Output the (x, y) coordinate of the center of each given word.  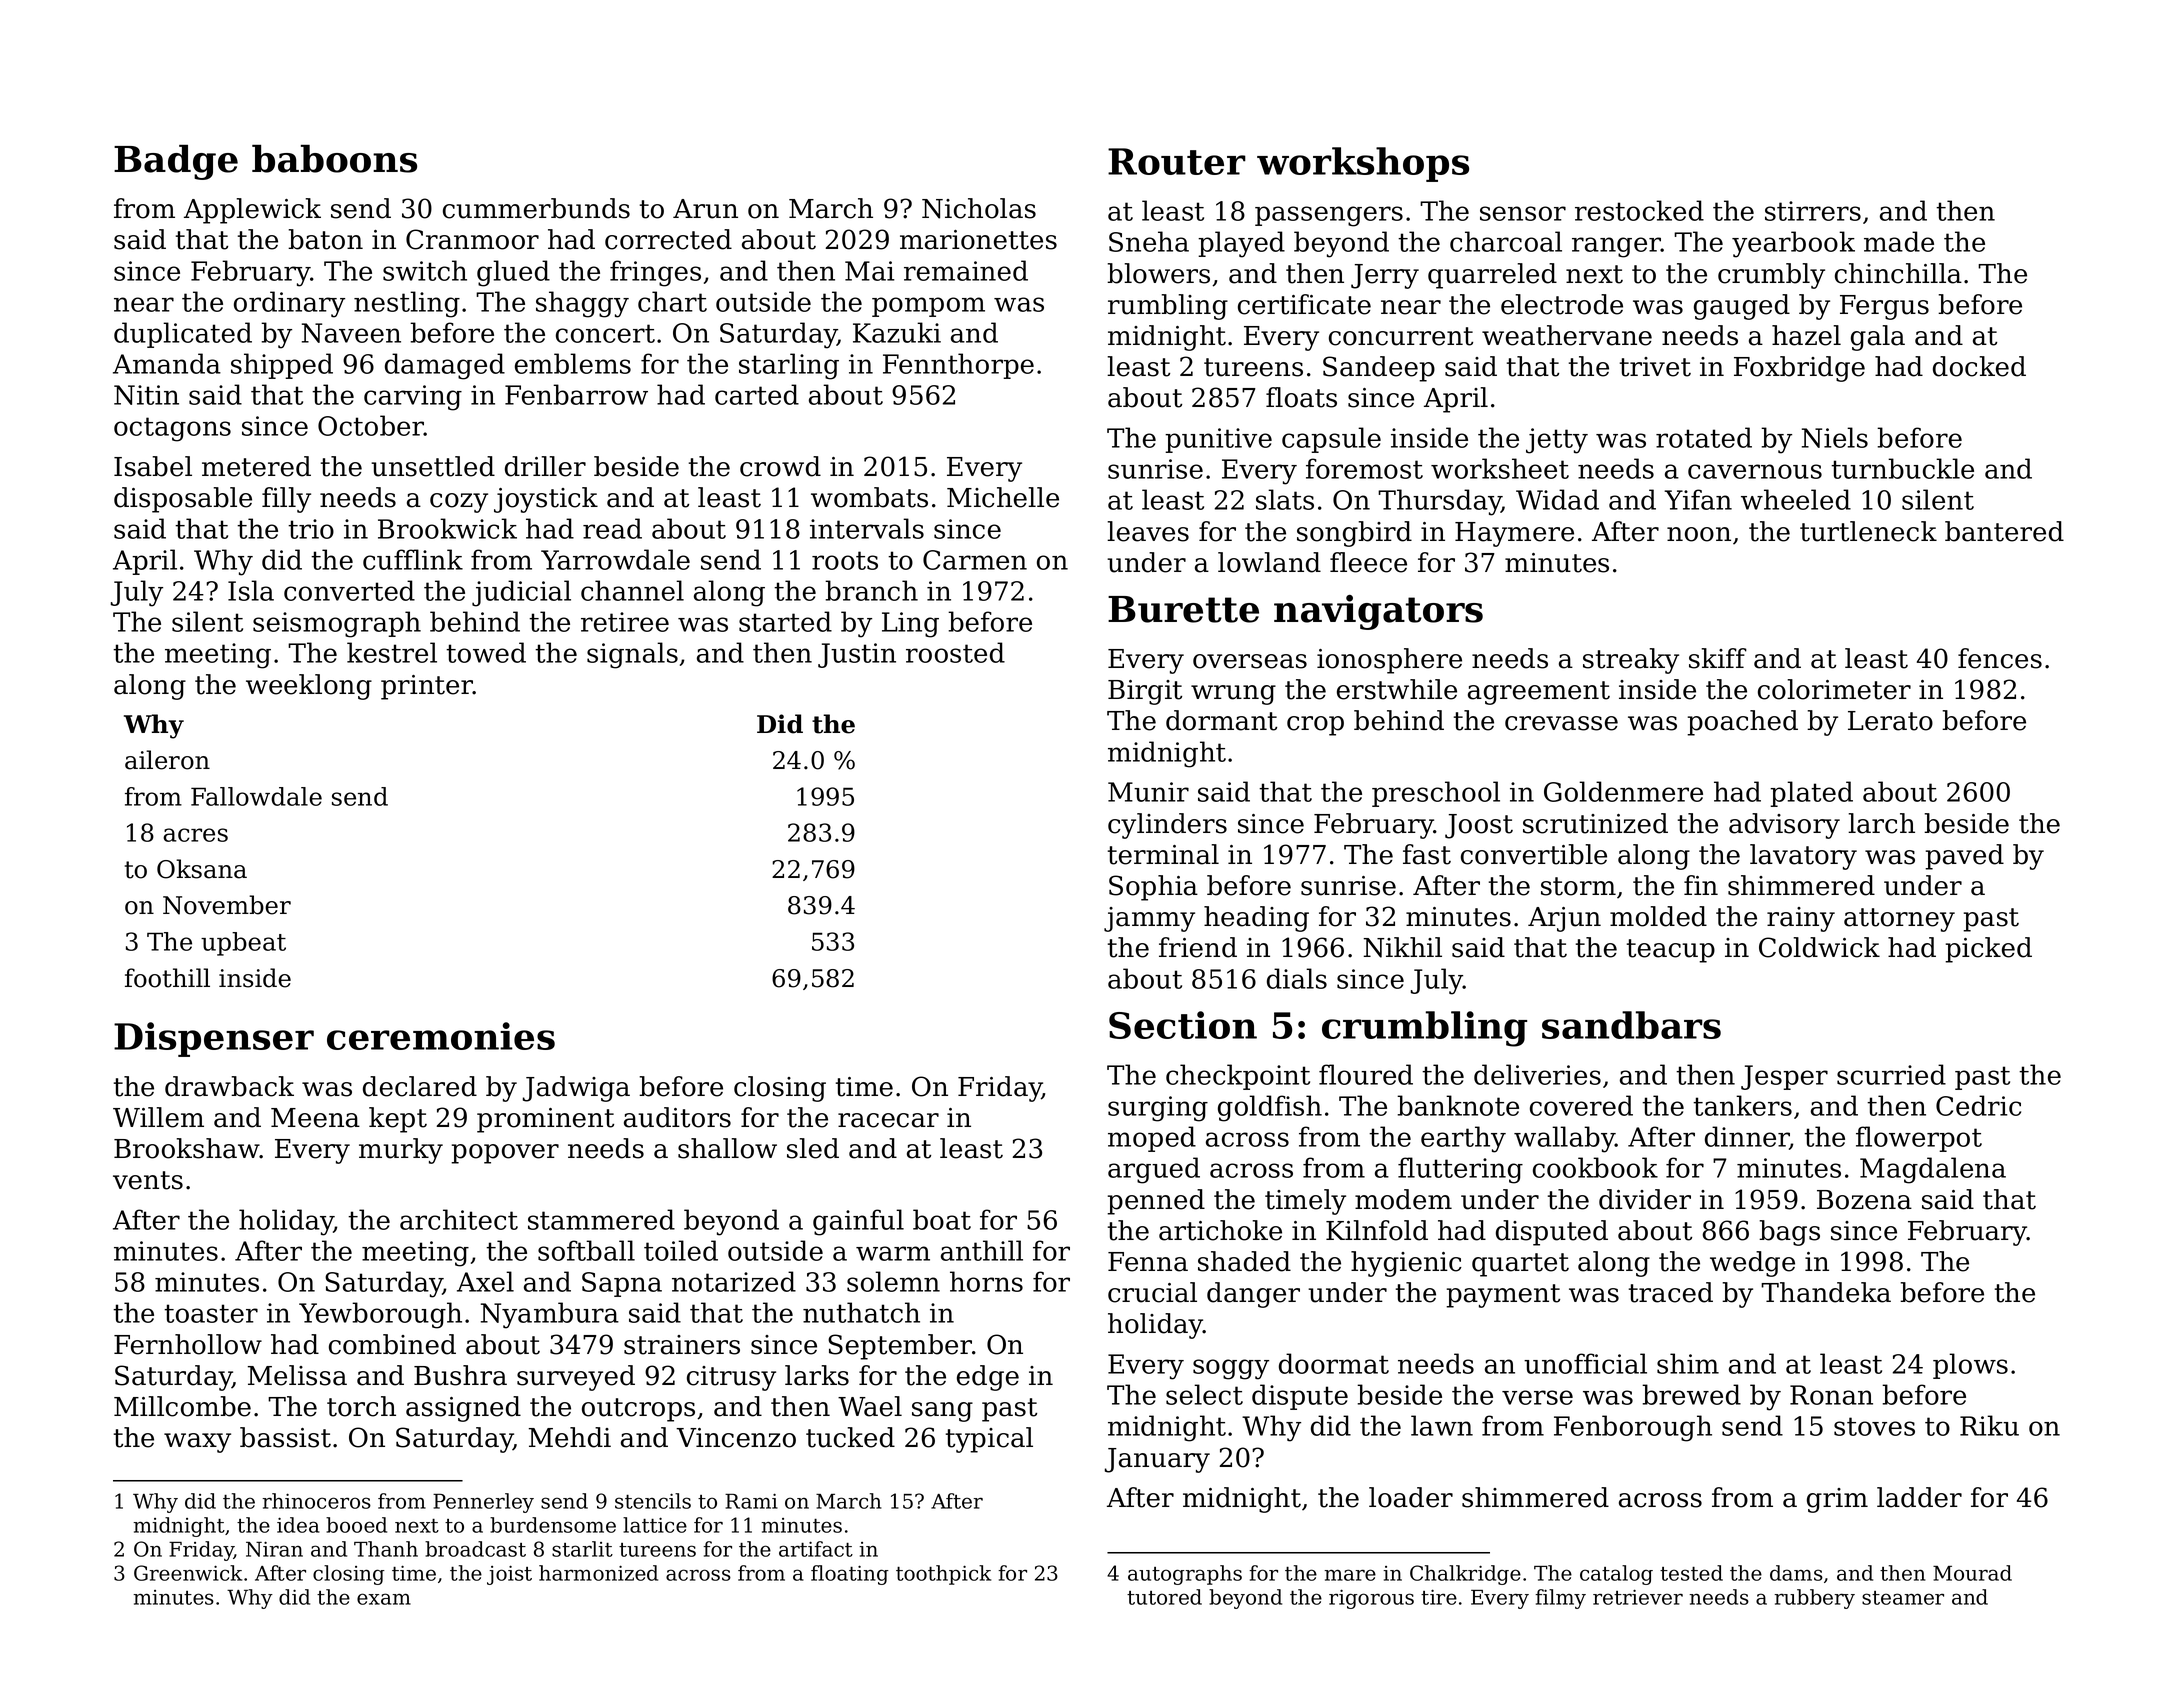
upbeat (243, 944)
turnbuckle (1902, 468)
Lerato (1890, 721)
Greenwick (188, 1573)
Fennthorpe (958, 366)
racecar (888, 1120)
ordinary (289, 304)
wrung (1233, 695)
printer (427, 687)
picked (1988, 950)
